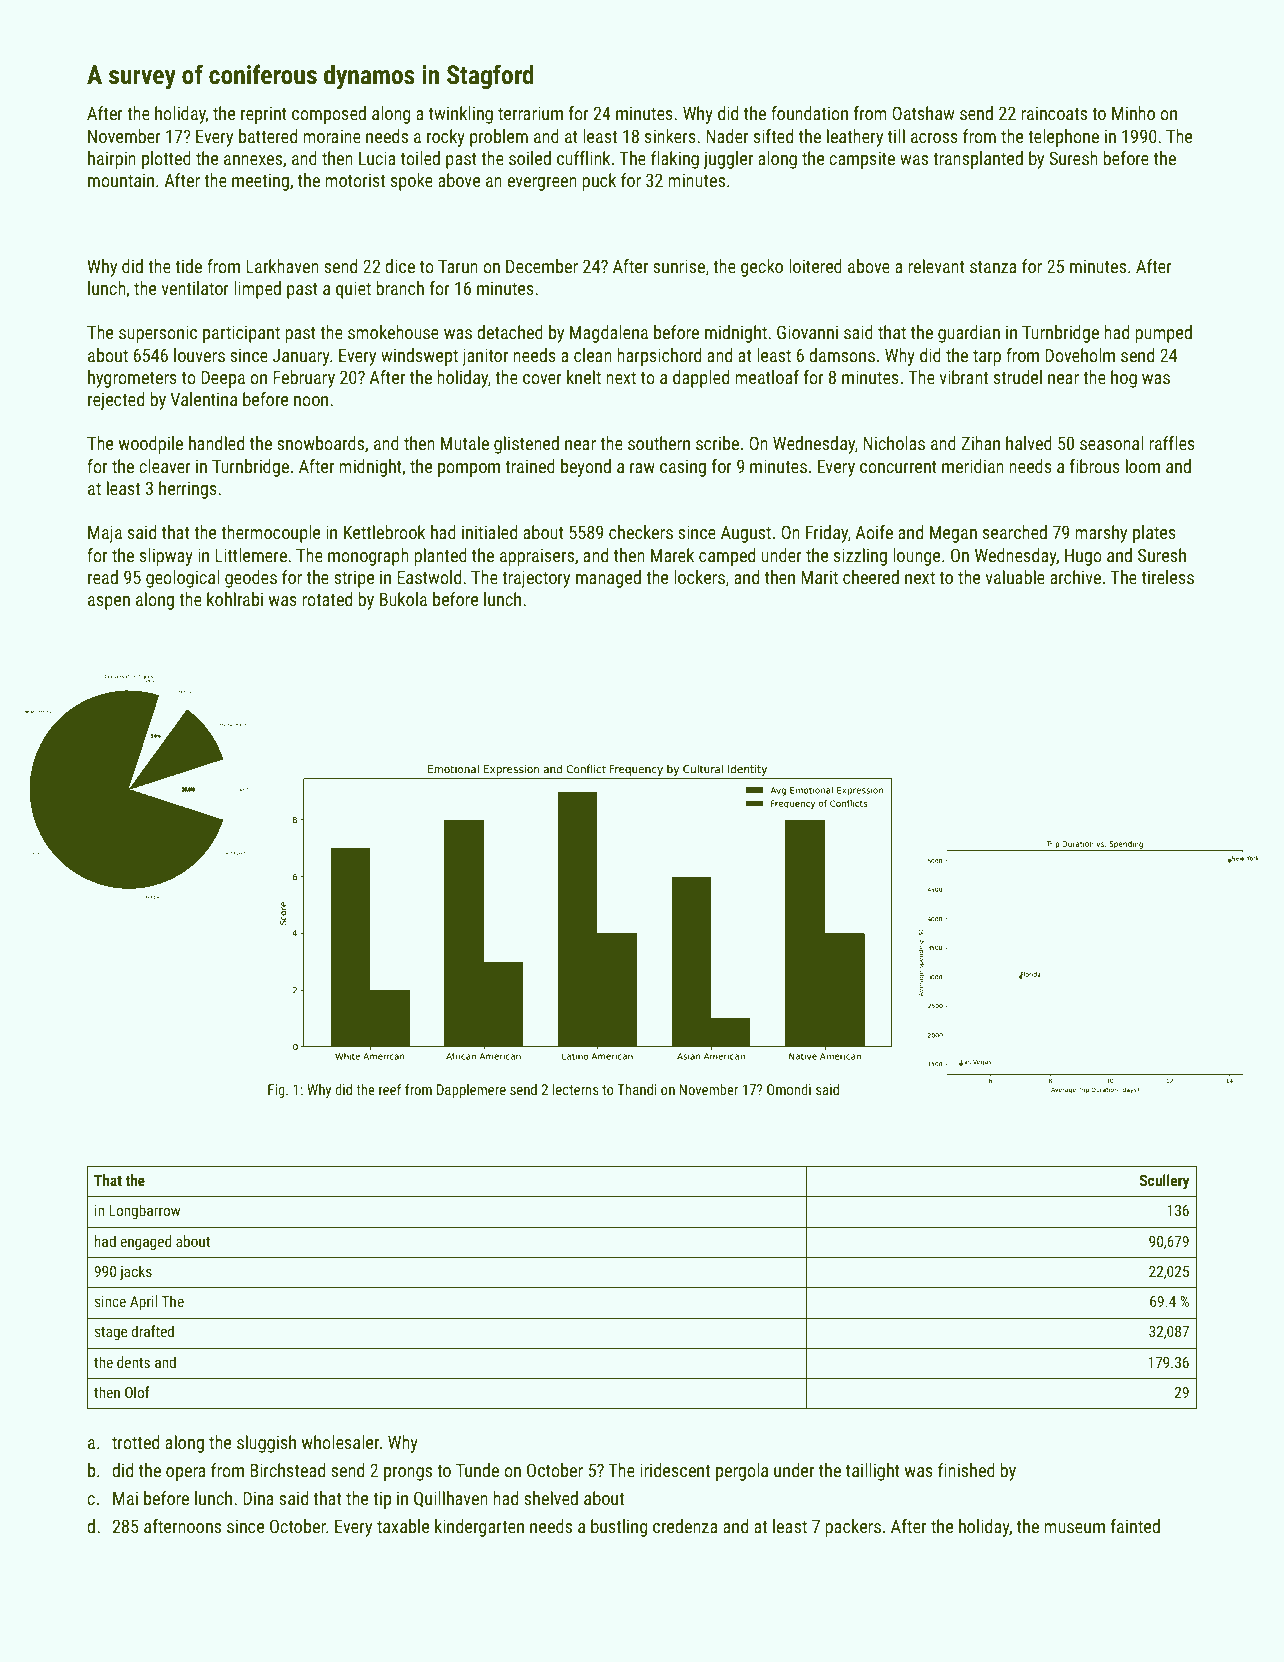 The height and width of the screenshot is (1662, 1284). Describe the element at coordinates (1054, 113) in the screenshot. I see `raincoats` at that location.
